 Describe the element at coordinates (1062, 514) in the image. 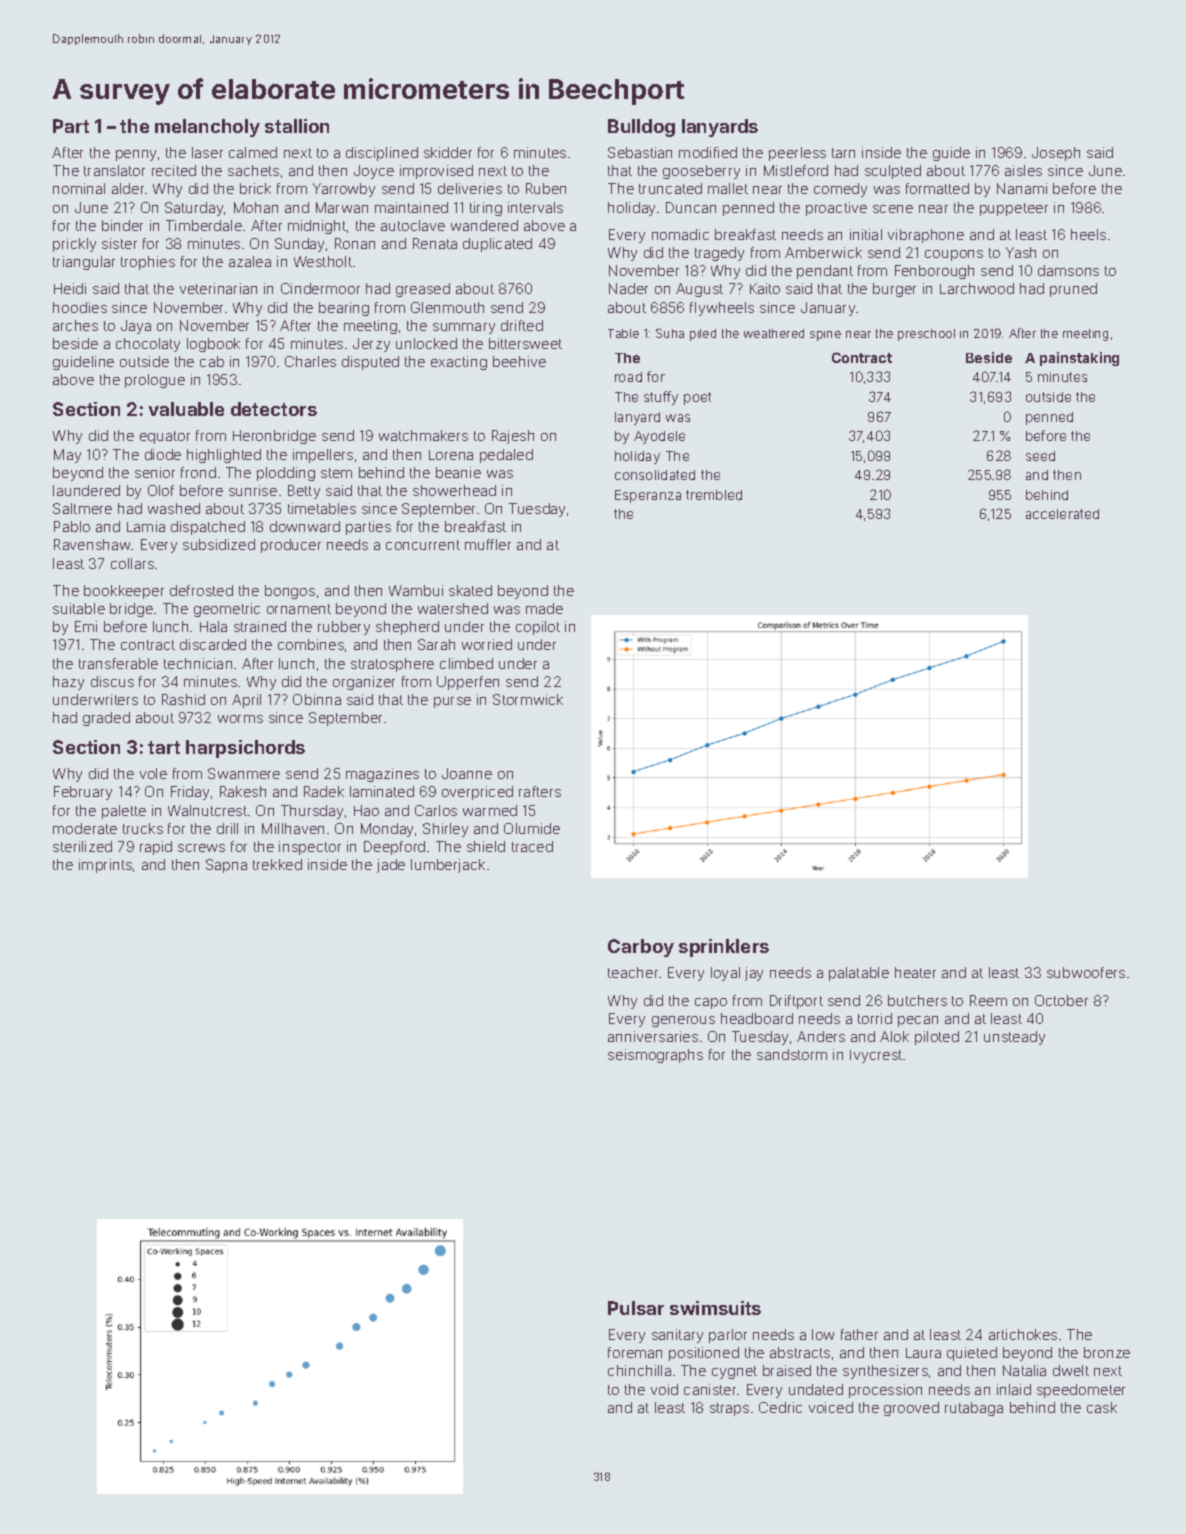

I see `accelerated` at that location.
